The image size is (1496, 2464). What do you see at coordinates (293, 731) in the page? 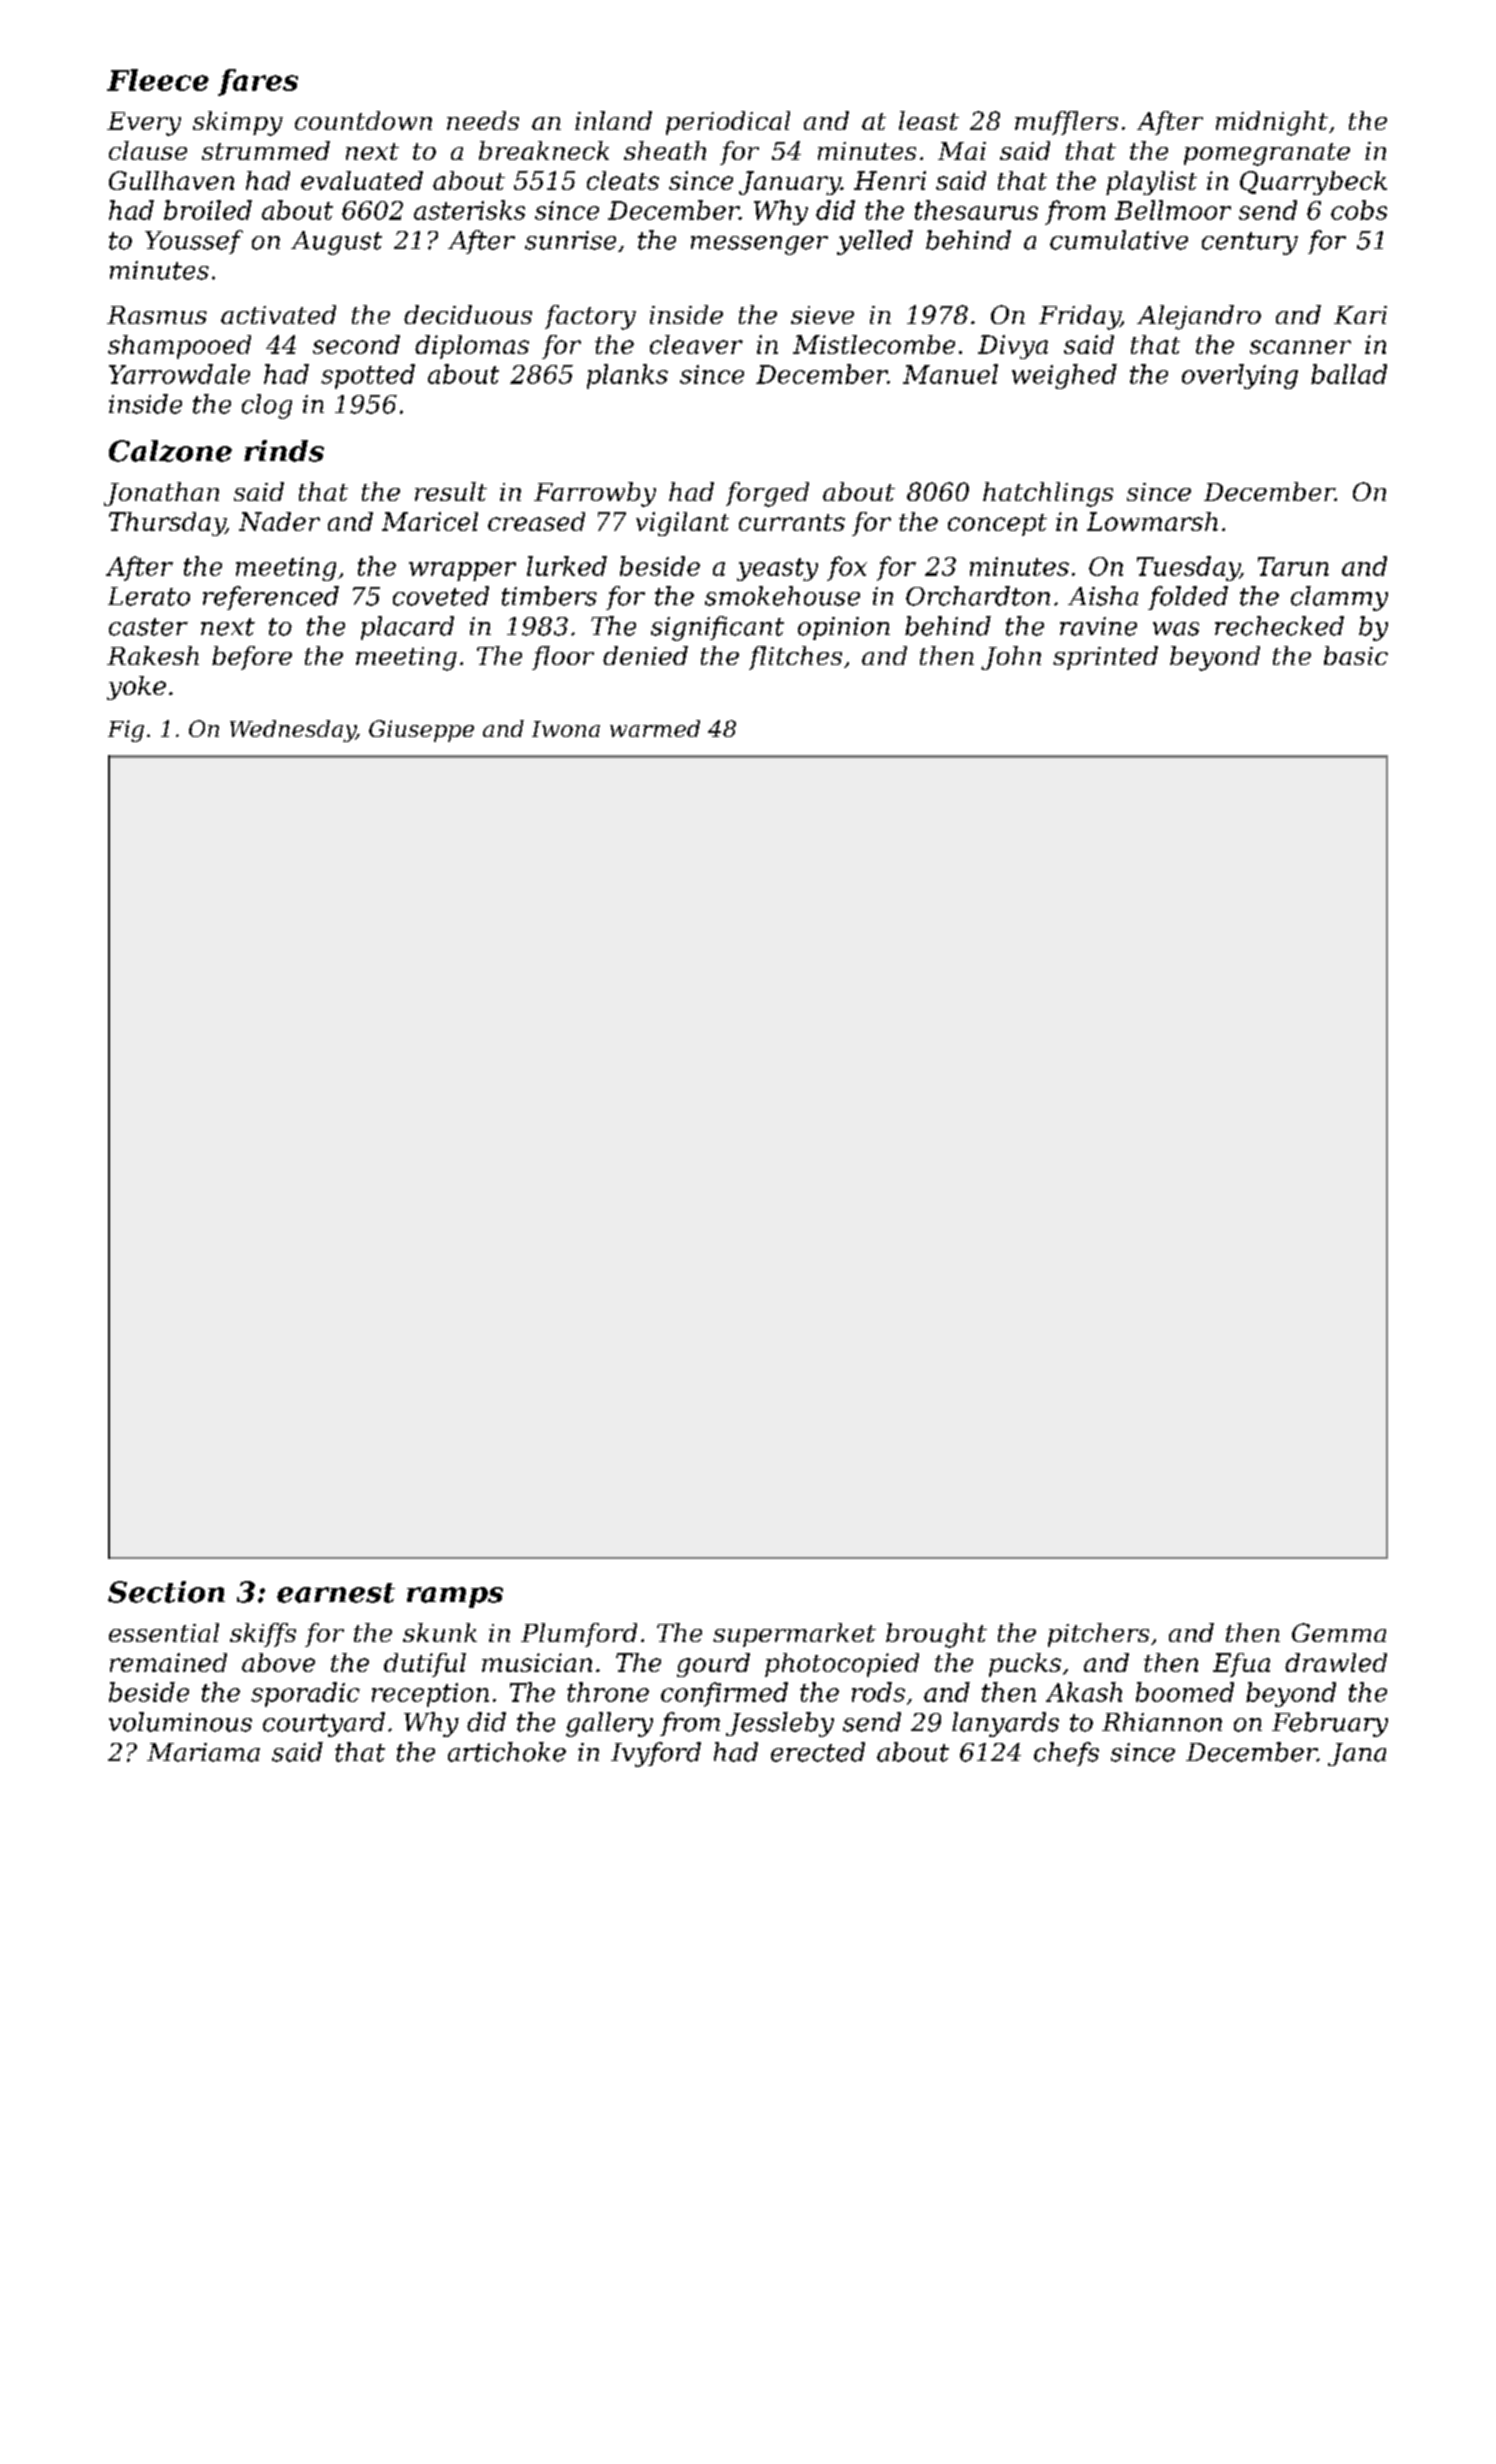
I see `Wednesday` at bounding box center [293, 731].
